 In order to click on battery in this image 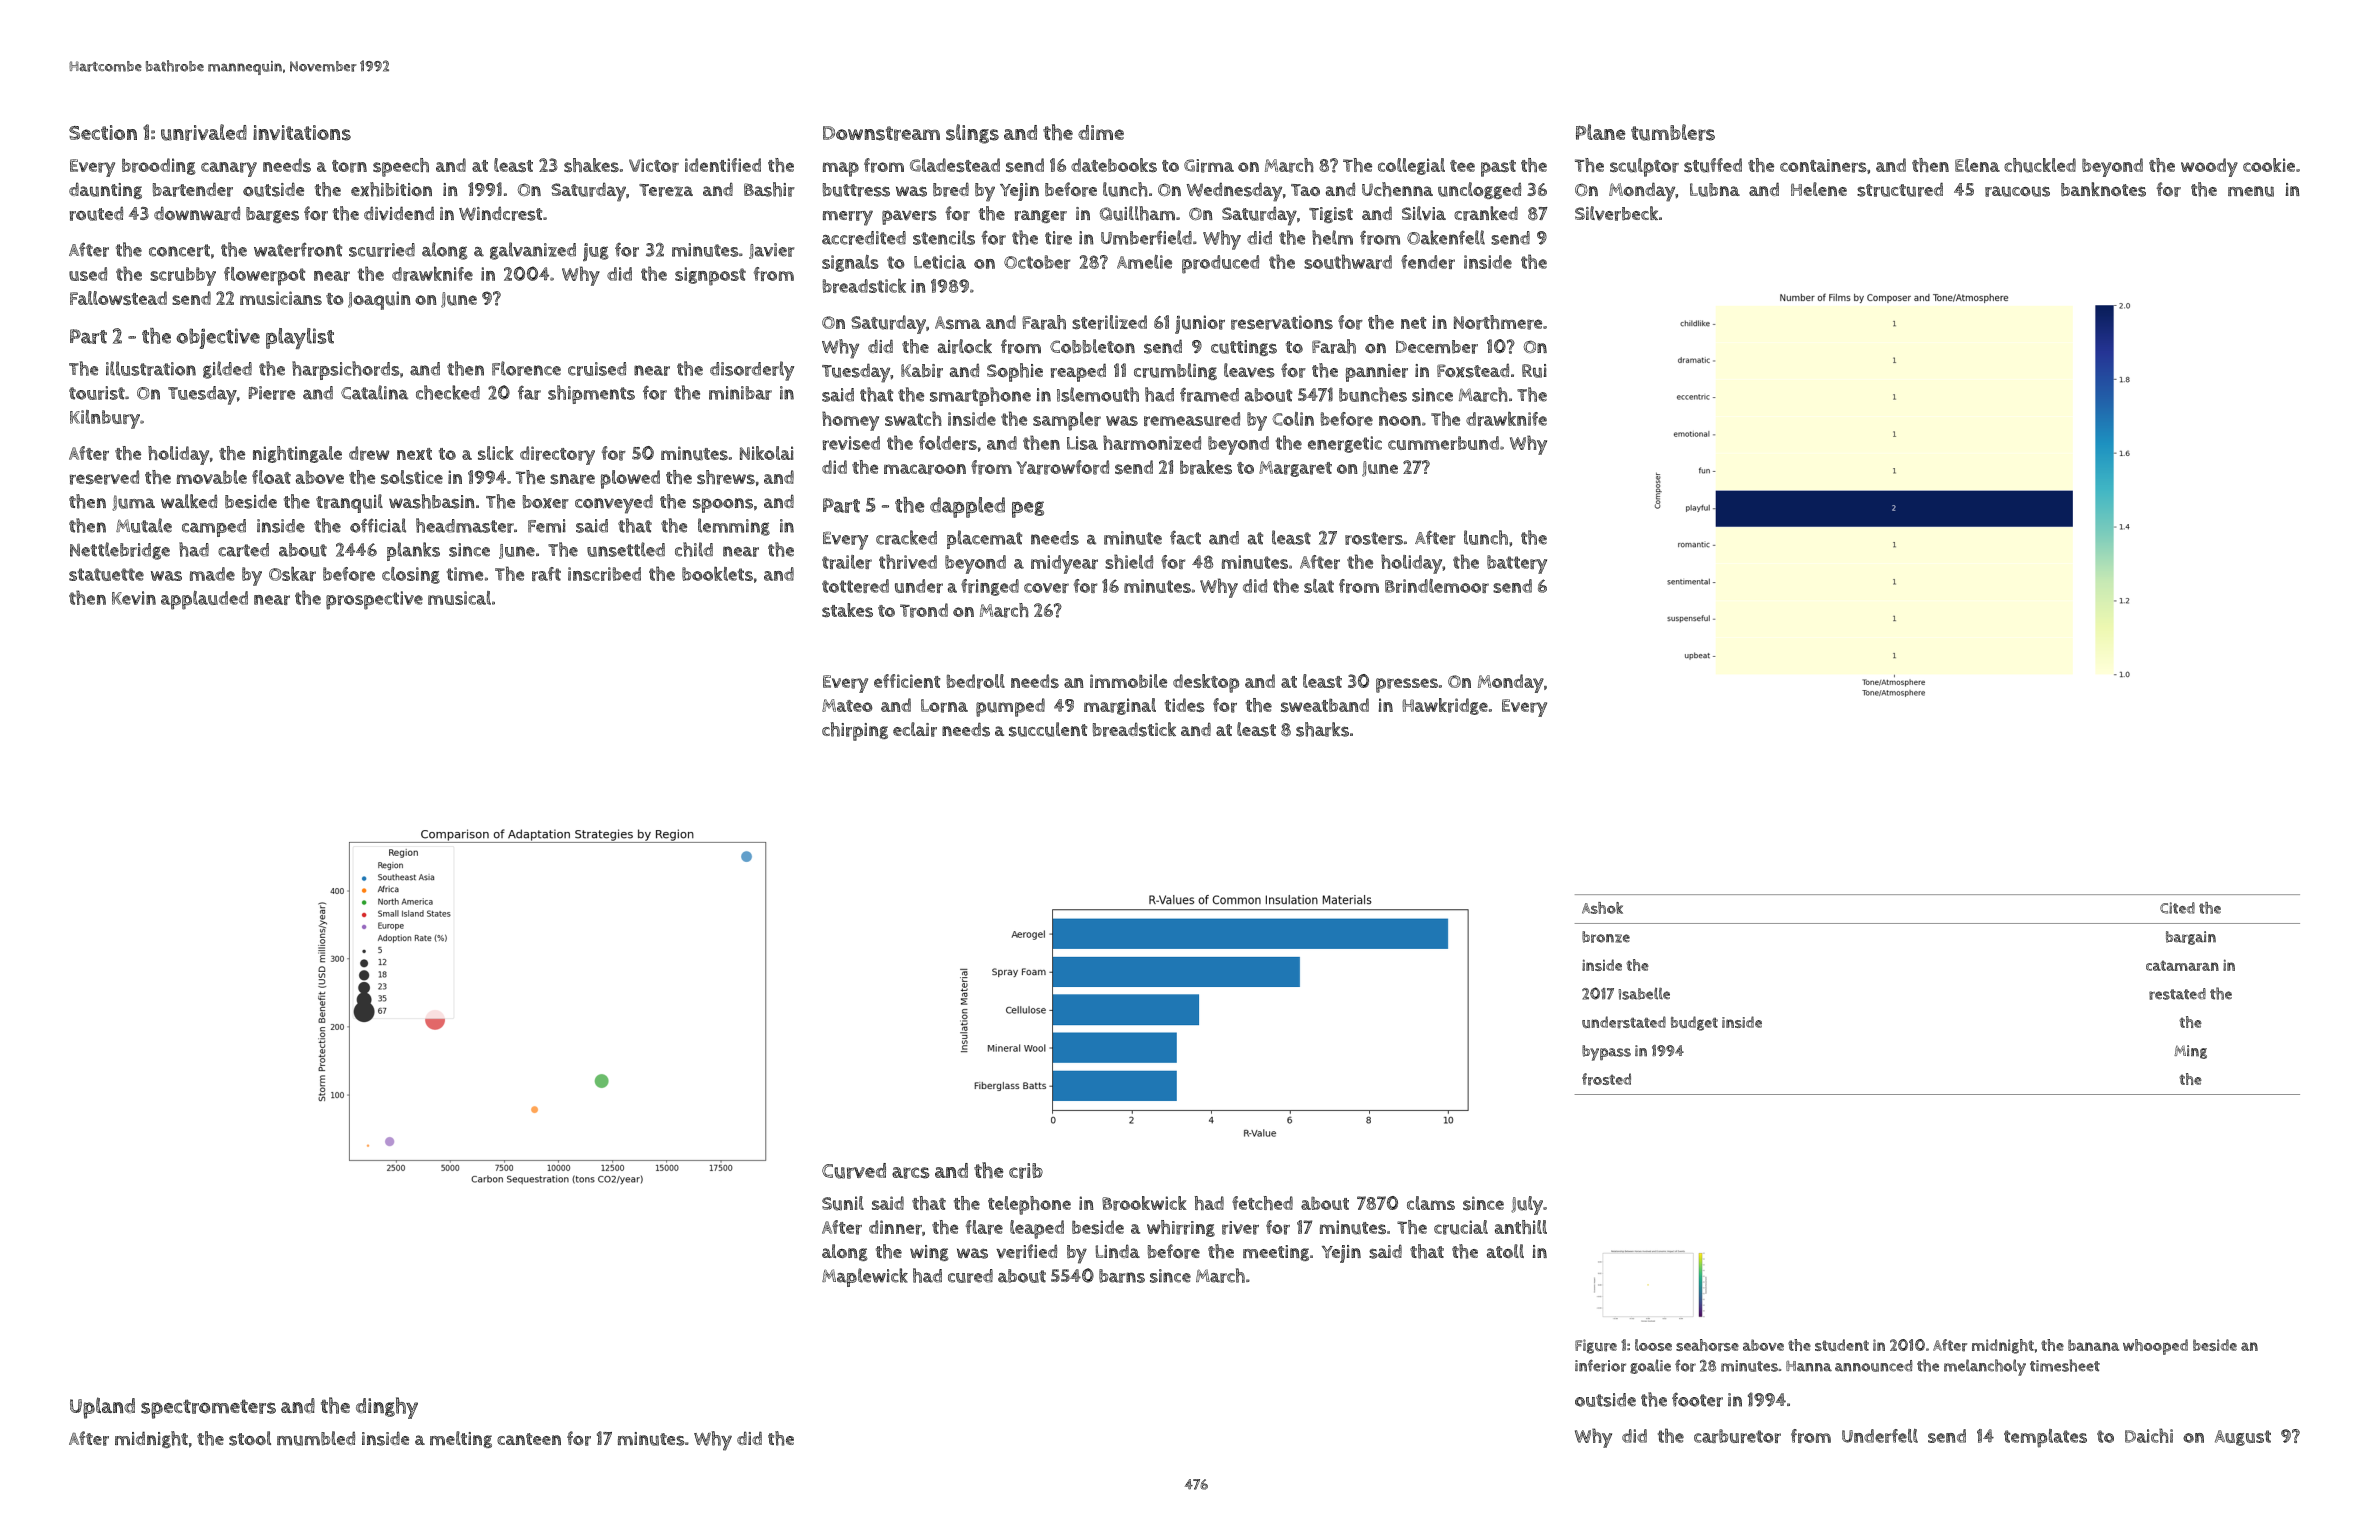, I will do `click(1517, 564)`.
